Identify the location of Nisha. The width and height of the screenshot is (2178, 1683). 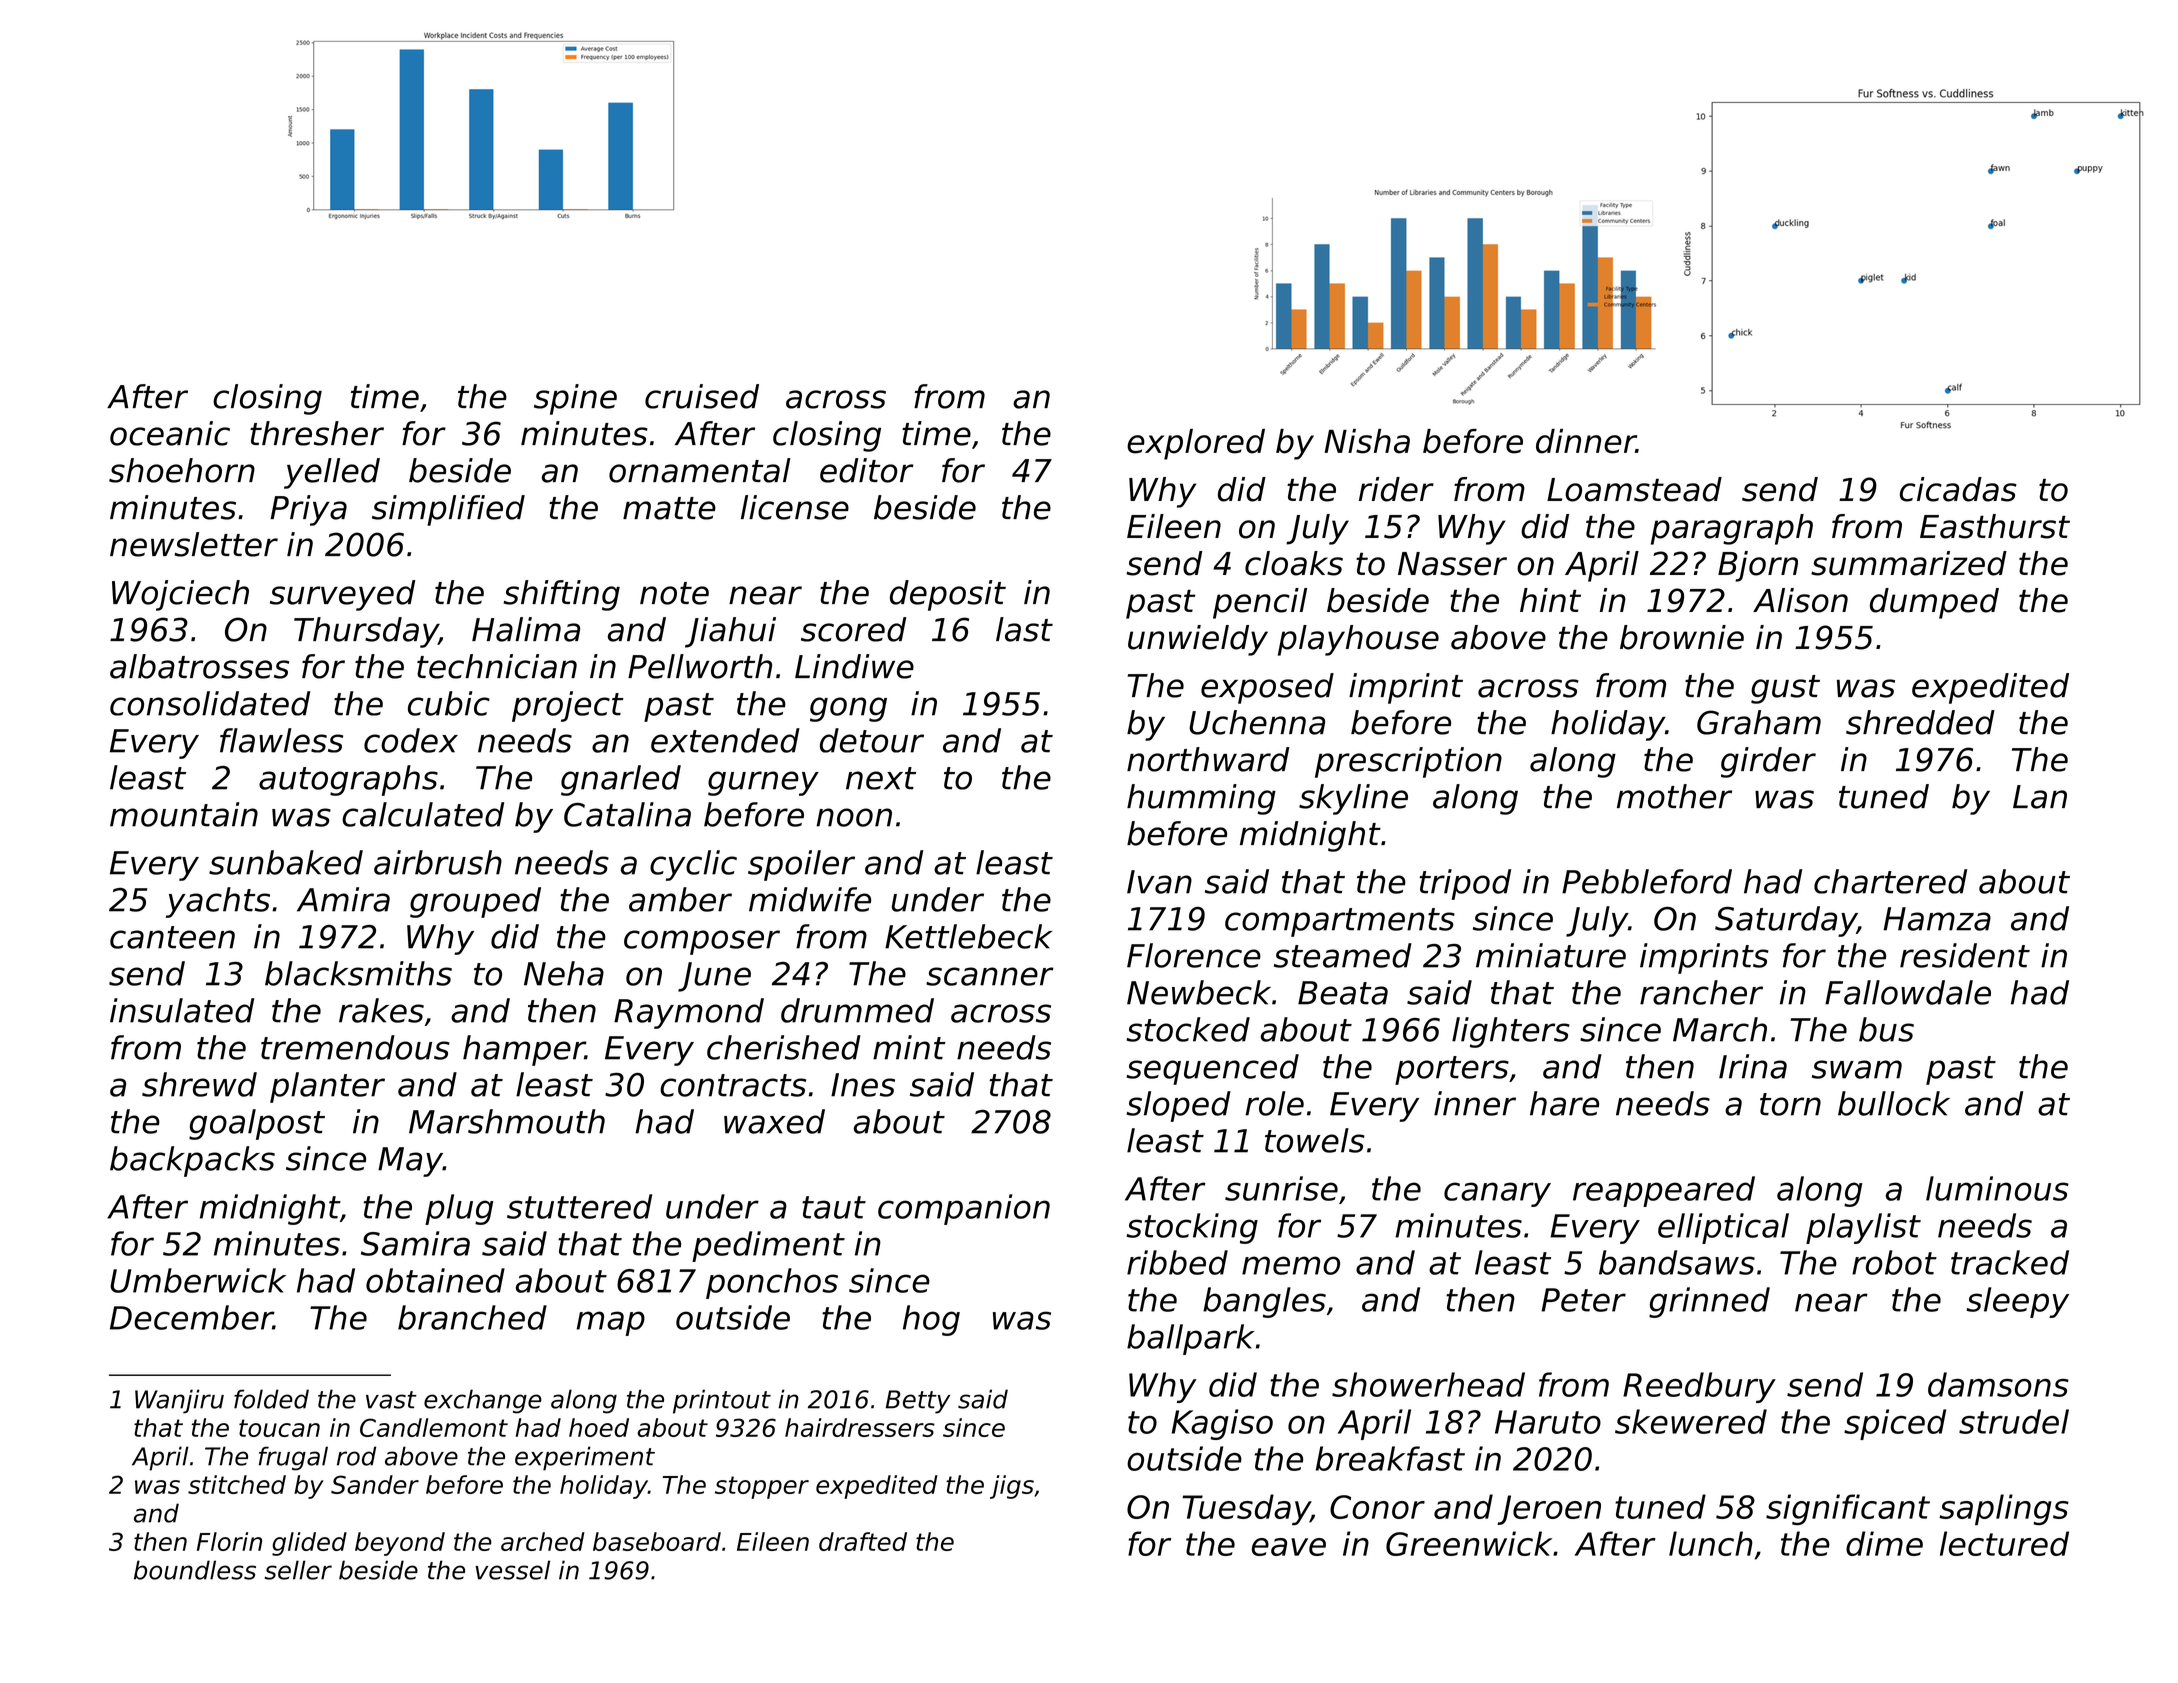
(1367, 441).
